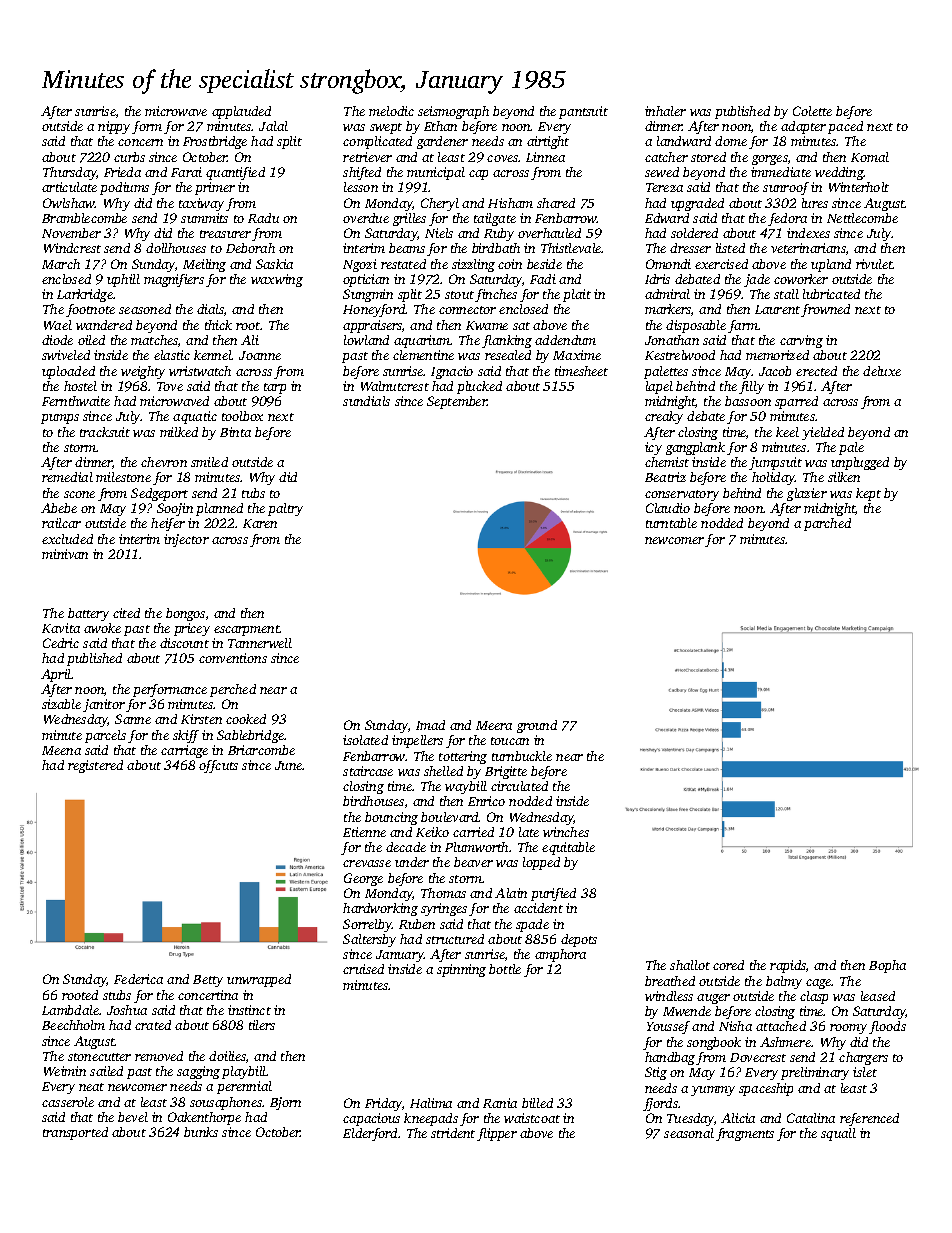  What do you see at coordinates (862, 218) in the screenshot?
I see `Nettlecombe` at bounding box center [862, 218].
